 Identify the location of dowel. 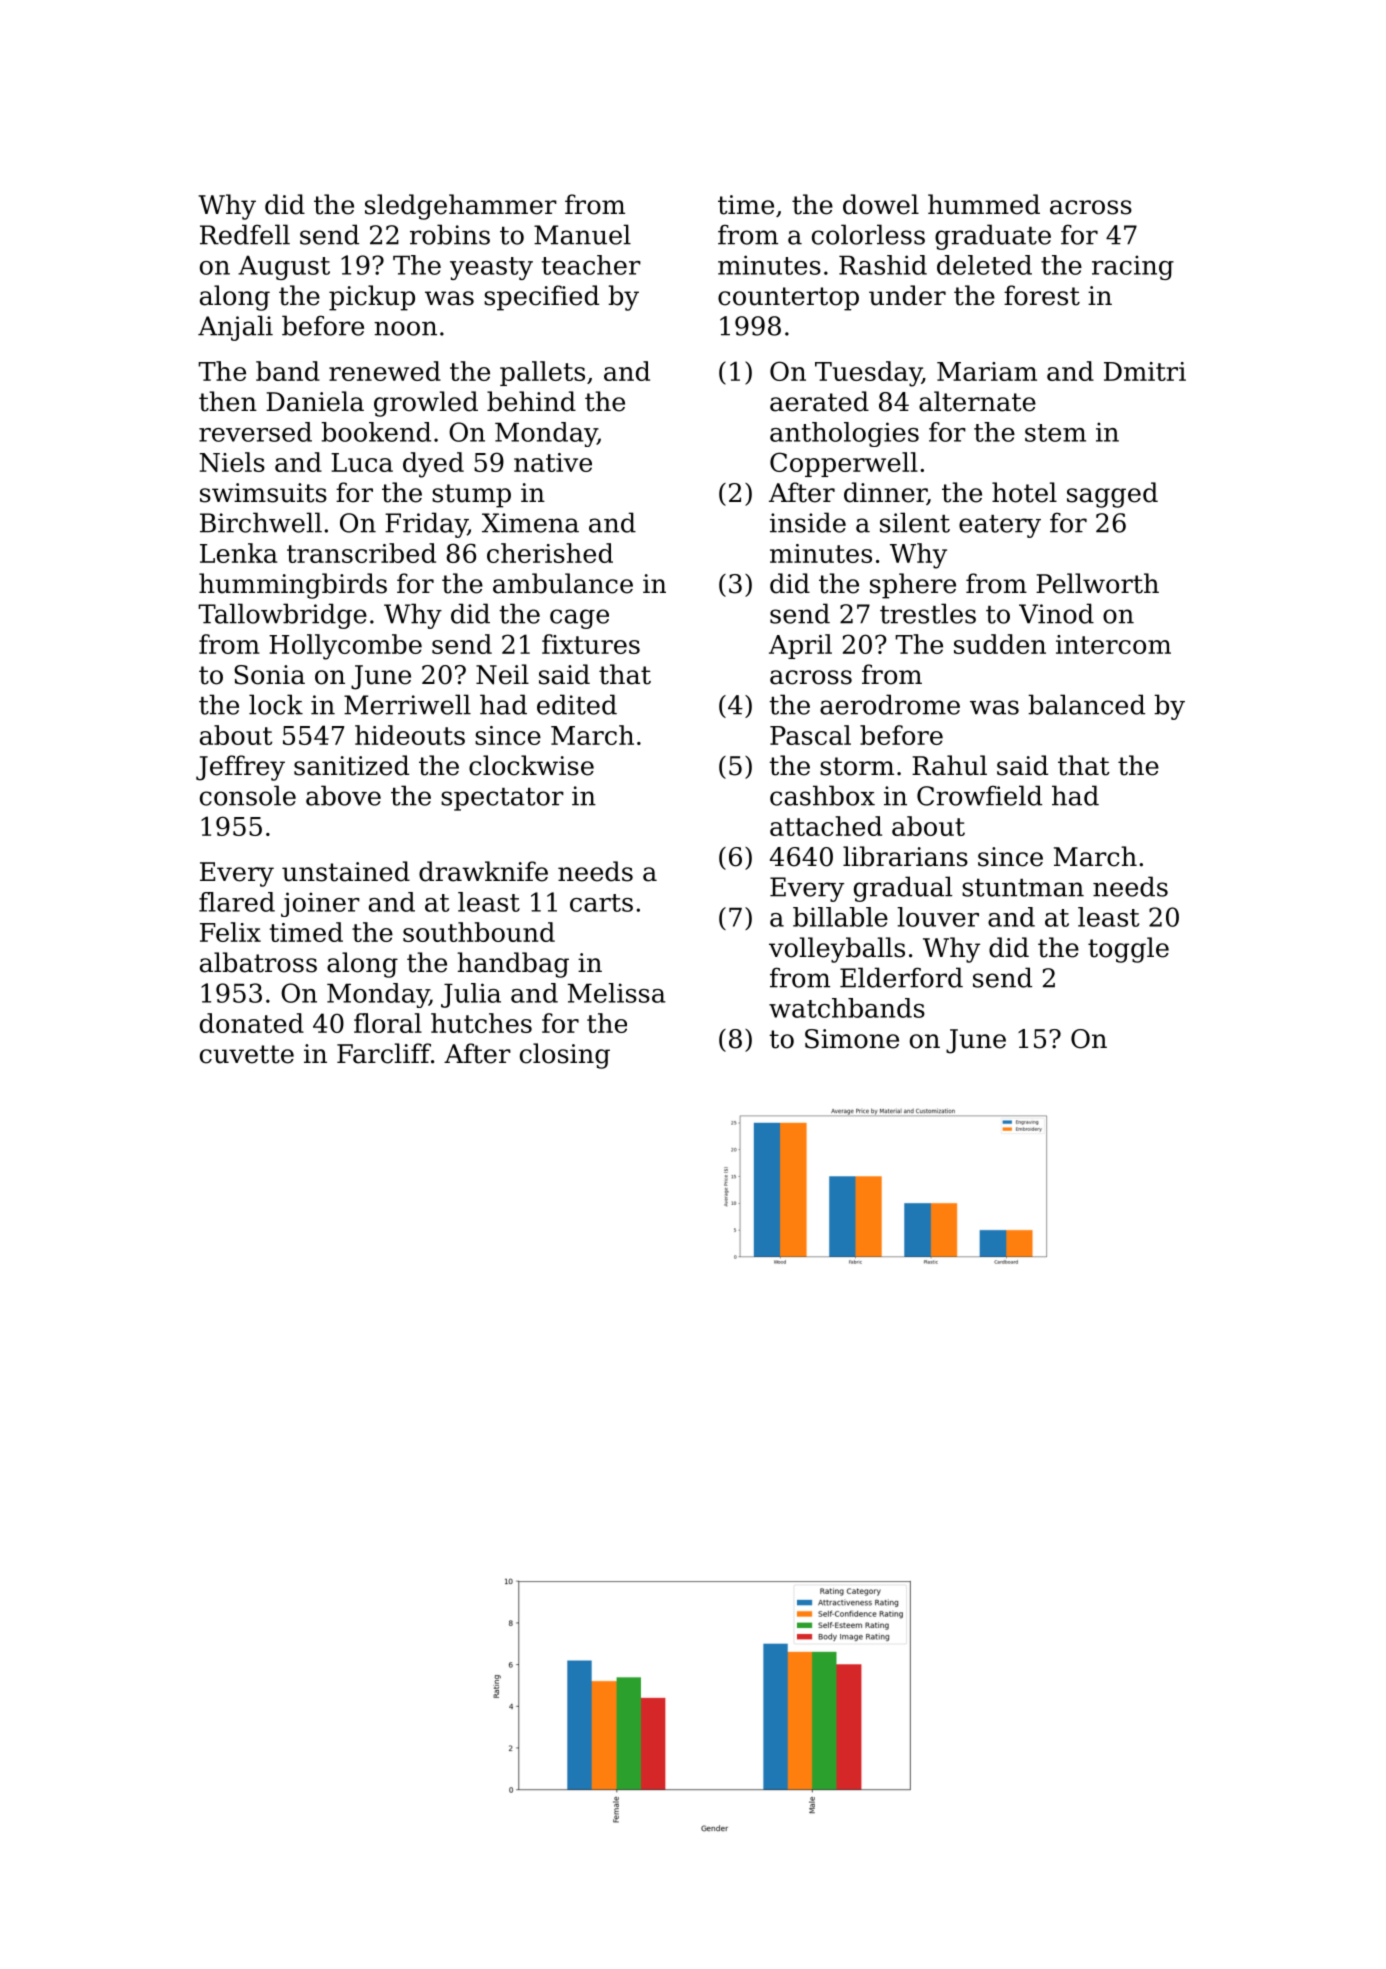
(881, 204).
